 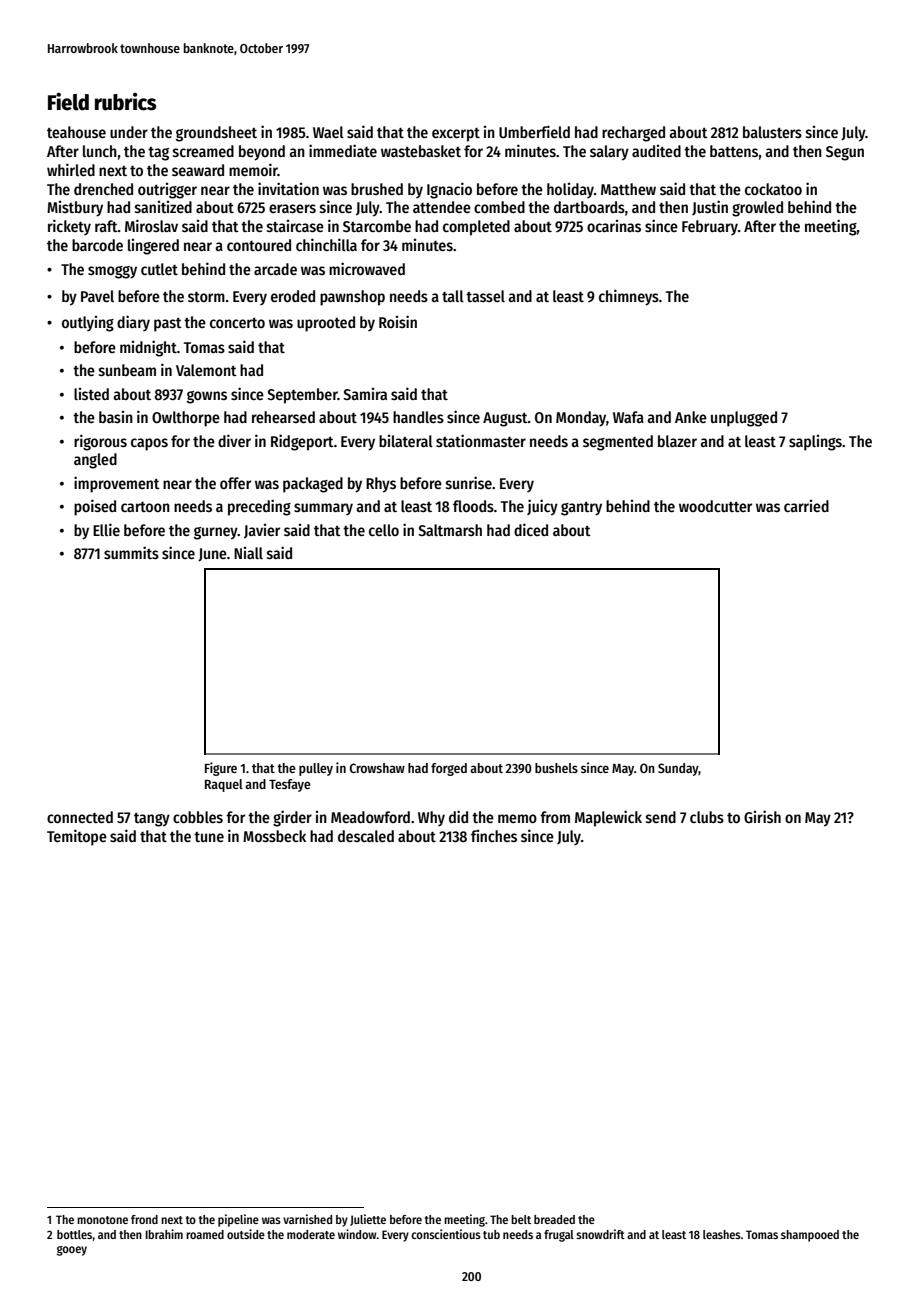 What do you see at coordinates (368, 1220) in the screenshot?
I see `Juliette` at bounding box center [368, 1220].
